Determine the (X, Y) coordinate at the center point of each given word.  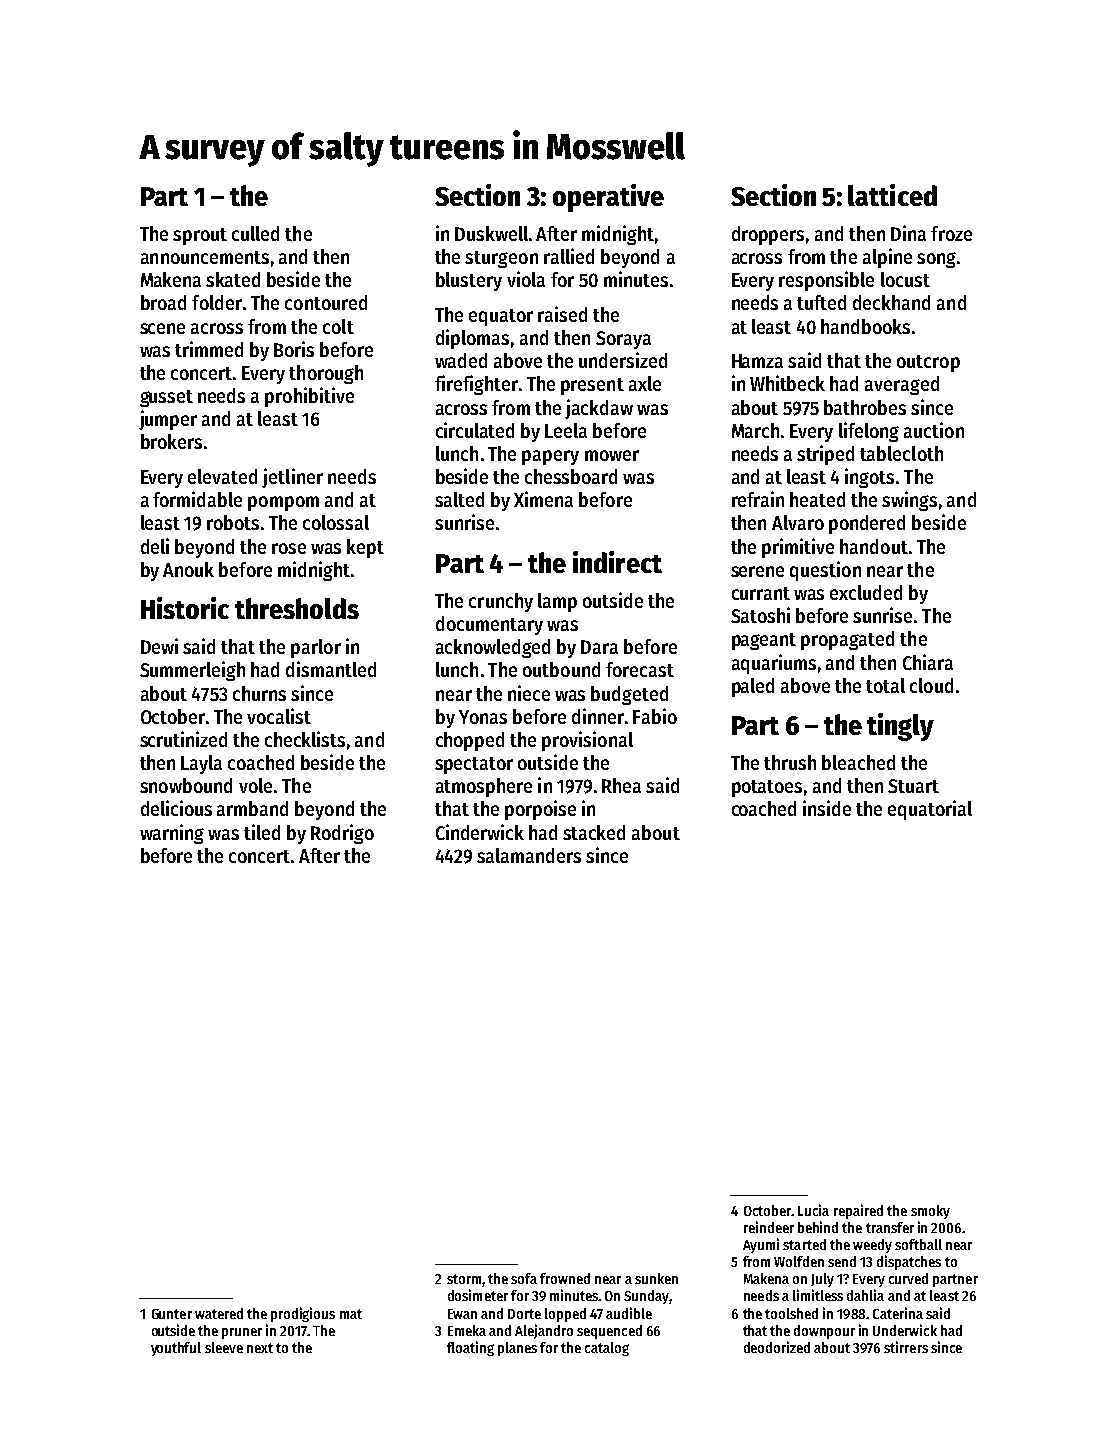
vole (255, 785)
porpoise (540, 810)
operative (608, 198)
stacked (594, 832)
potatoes (767, 788)
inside (827, 808)
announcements (205, 257)
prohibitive (309, 397)
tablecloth (901, 453)
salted (459, 499)
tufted (821, 302)
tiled (262, 832)
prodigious (303, 1314)
